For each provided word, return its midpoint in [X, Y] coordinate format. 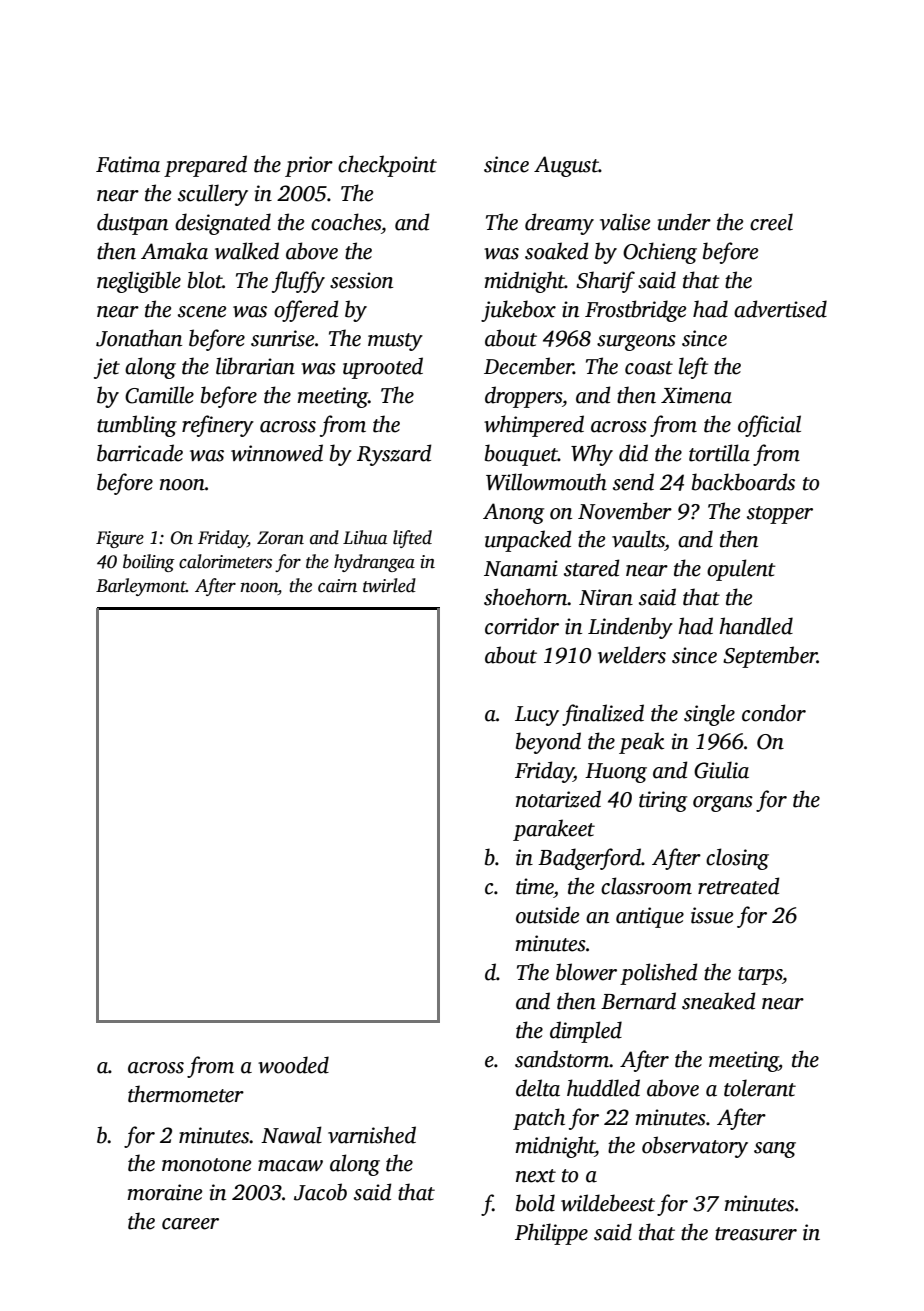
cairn [337, 586]
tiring [663, 801]
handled [756, 626]
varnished [372, 1135]
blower [586, 972]
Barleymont [141, 587]
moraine [164, 1192]
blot [205, 280]
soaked [557, 251]
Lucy [537, 716]
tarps [760, 976]
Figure [120, 539]
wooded [293, 1065]
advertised [780, 309]
